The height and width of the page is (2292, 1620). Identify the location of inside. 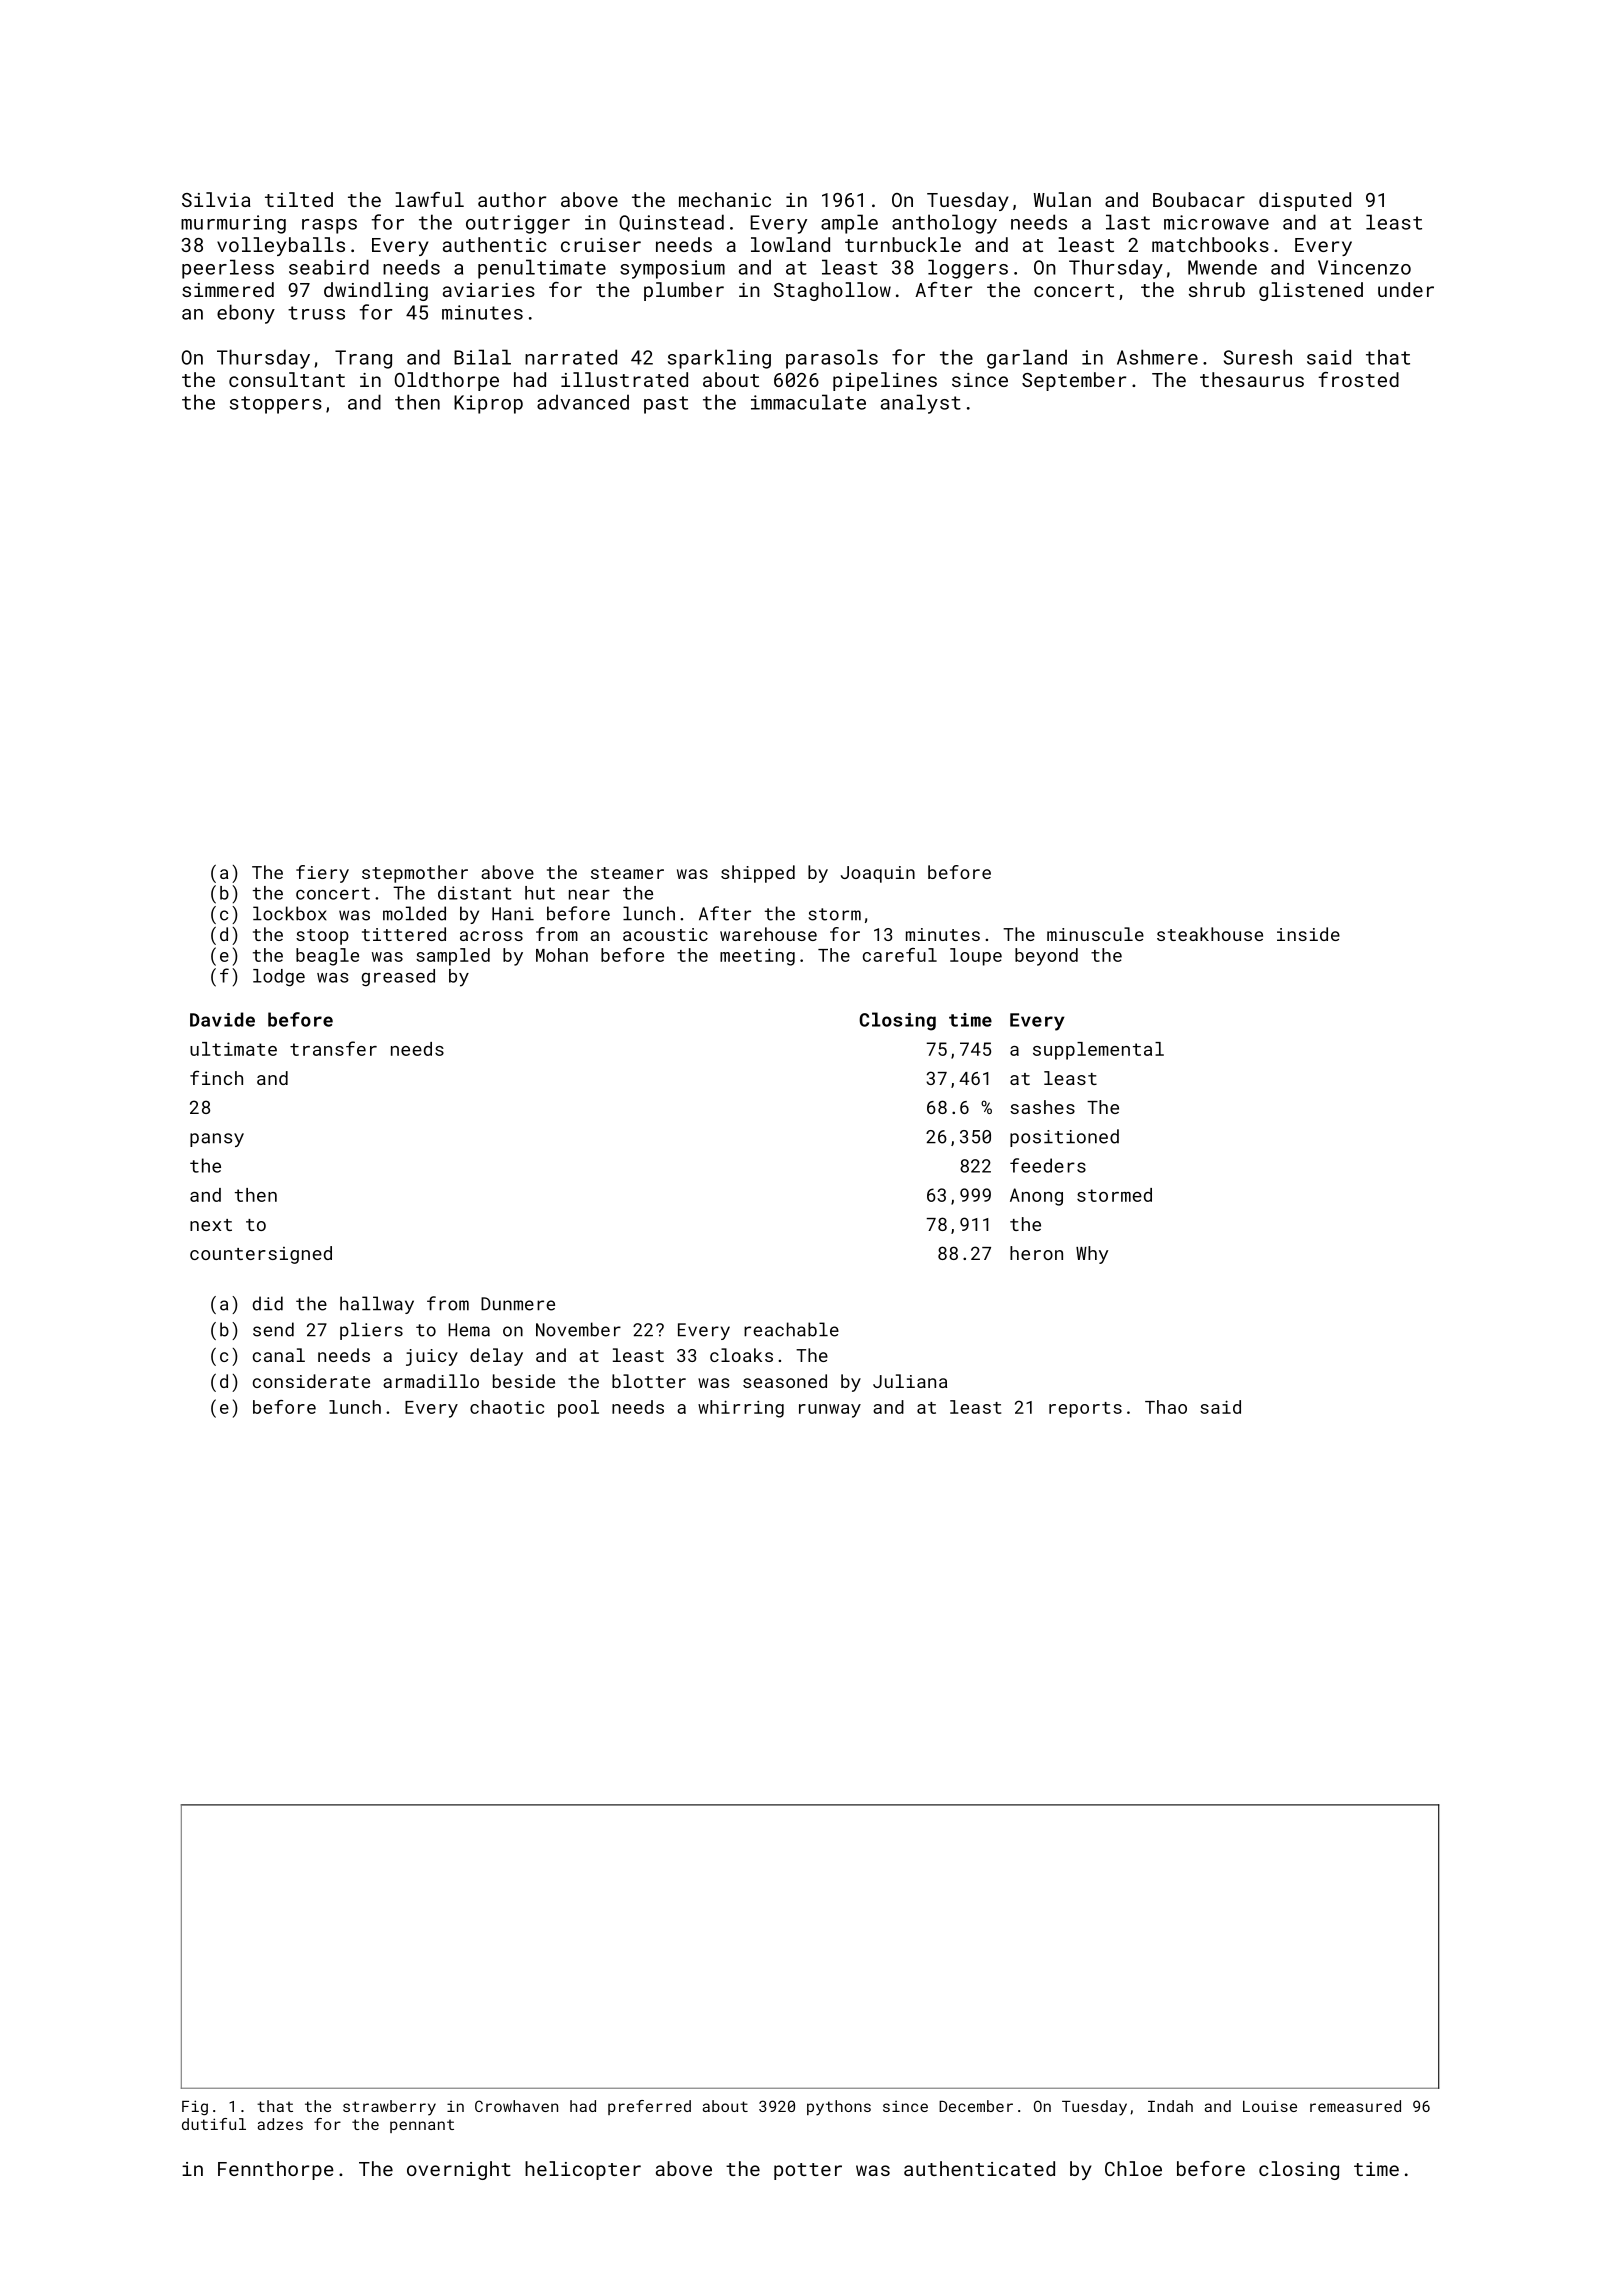
(1308, 934).
